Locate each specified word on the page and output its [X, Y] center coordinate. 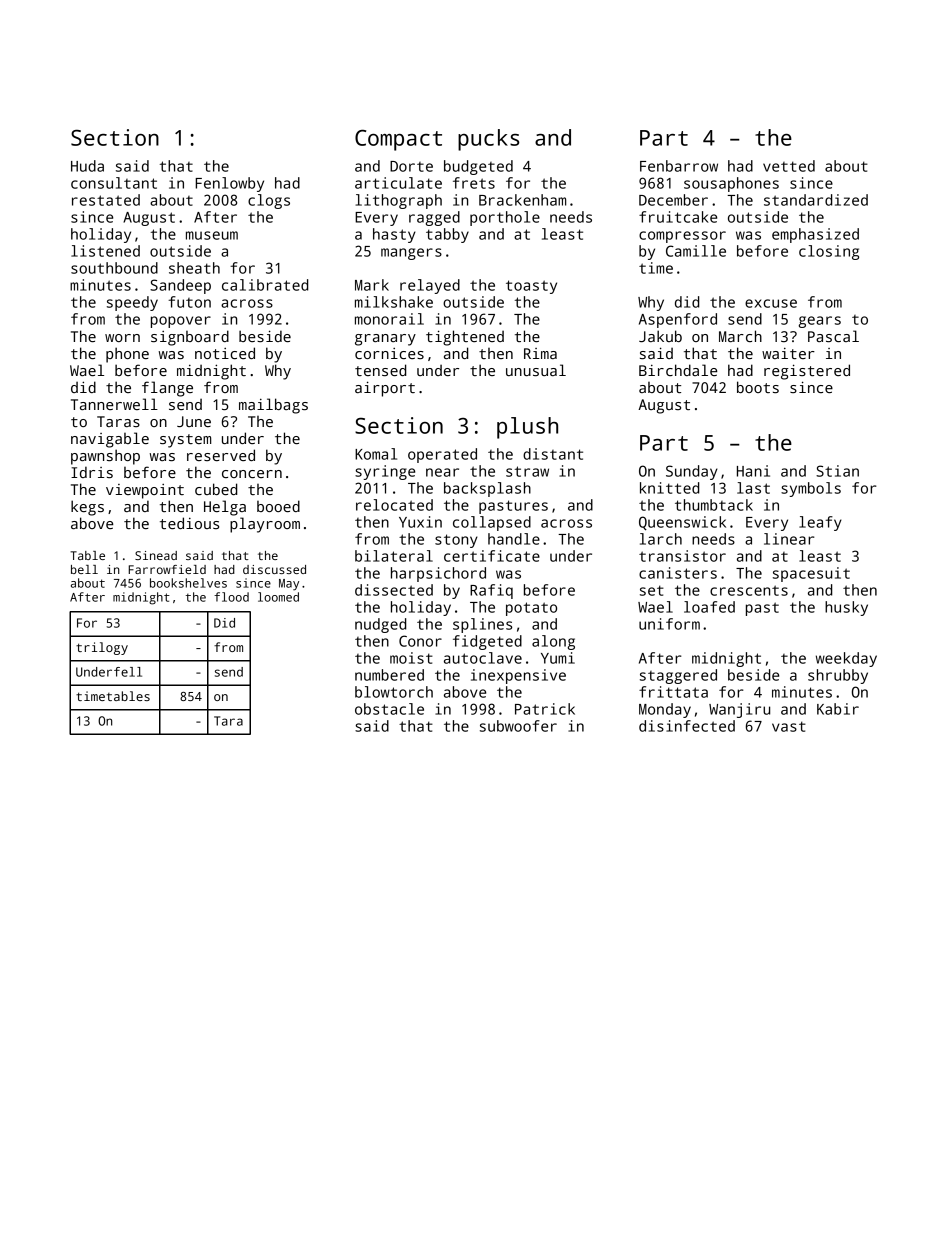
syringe [385, 472]
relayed [430, 286]
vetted [789, 166]
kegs [87, 508]
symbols [811, 489]
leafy [820, 523]
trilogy [102, 648]
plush [527, 428]
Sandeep [180, 286]
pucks [488, 140]
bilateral [394, 556]
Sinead [156, 555]
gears [820, 322]
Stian [837, 471]
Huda [87, 166]
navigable [110, 440]
